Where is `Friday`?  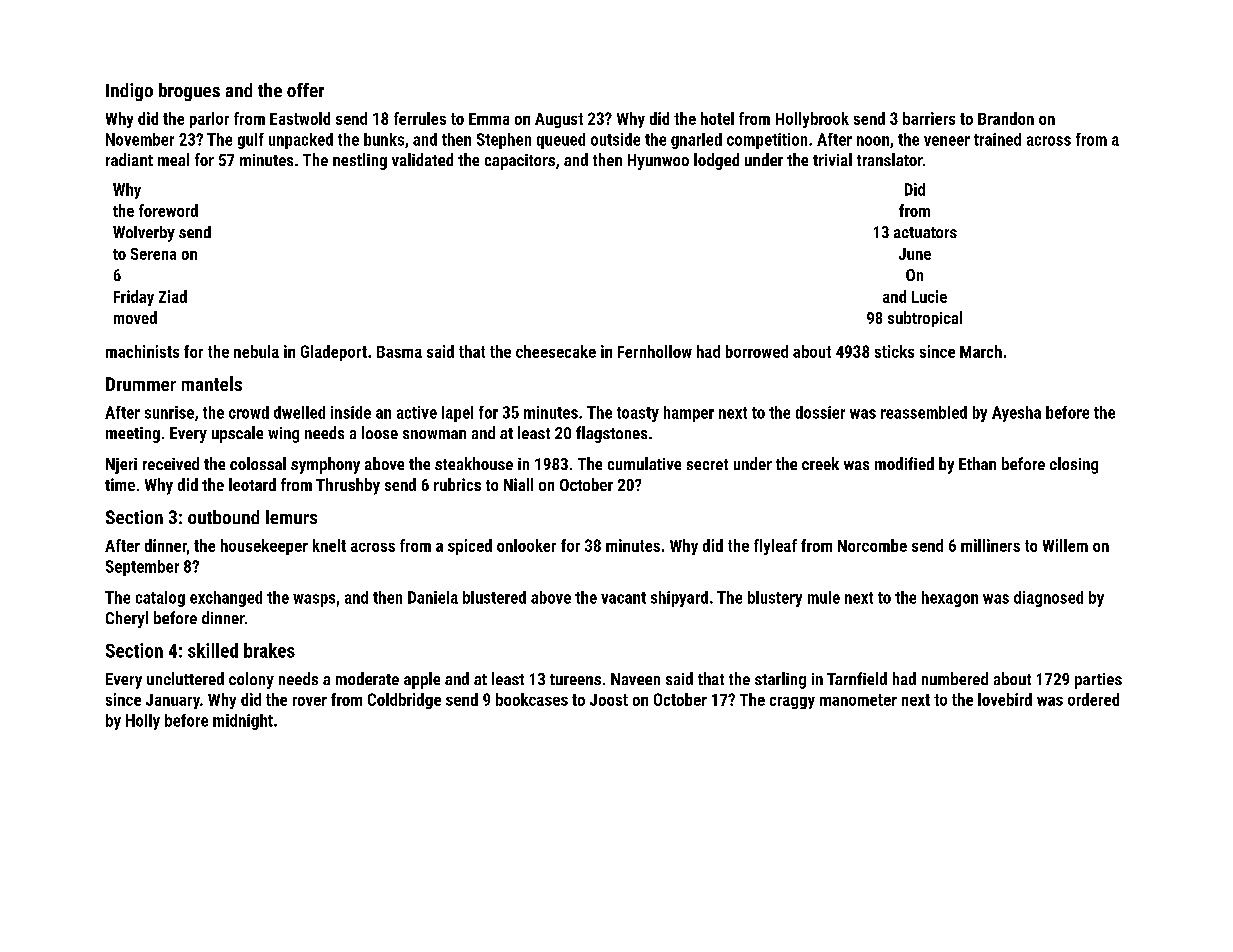 Friday is located at coordinates (134, 298).
